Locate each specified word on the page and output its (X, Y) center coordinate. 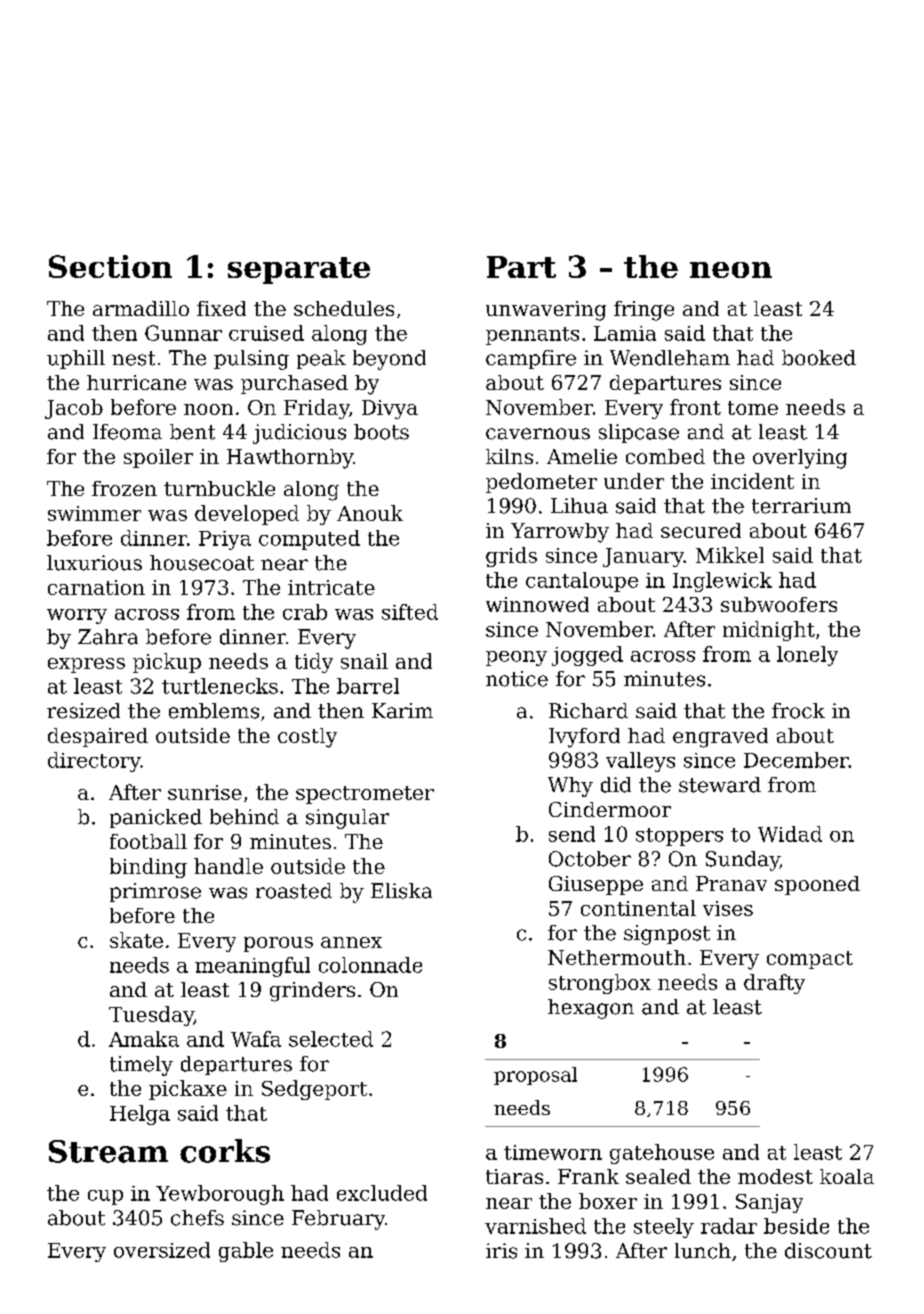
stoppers (679, 837)
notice (517, 679)
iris (501, 1251)
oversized (162, 1250)
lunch (703, 1251)
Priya (225, 540)
